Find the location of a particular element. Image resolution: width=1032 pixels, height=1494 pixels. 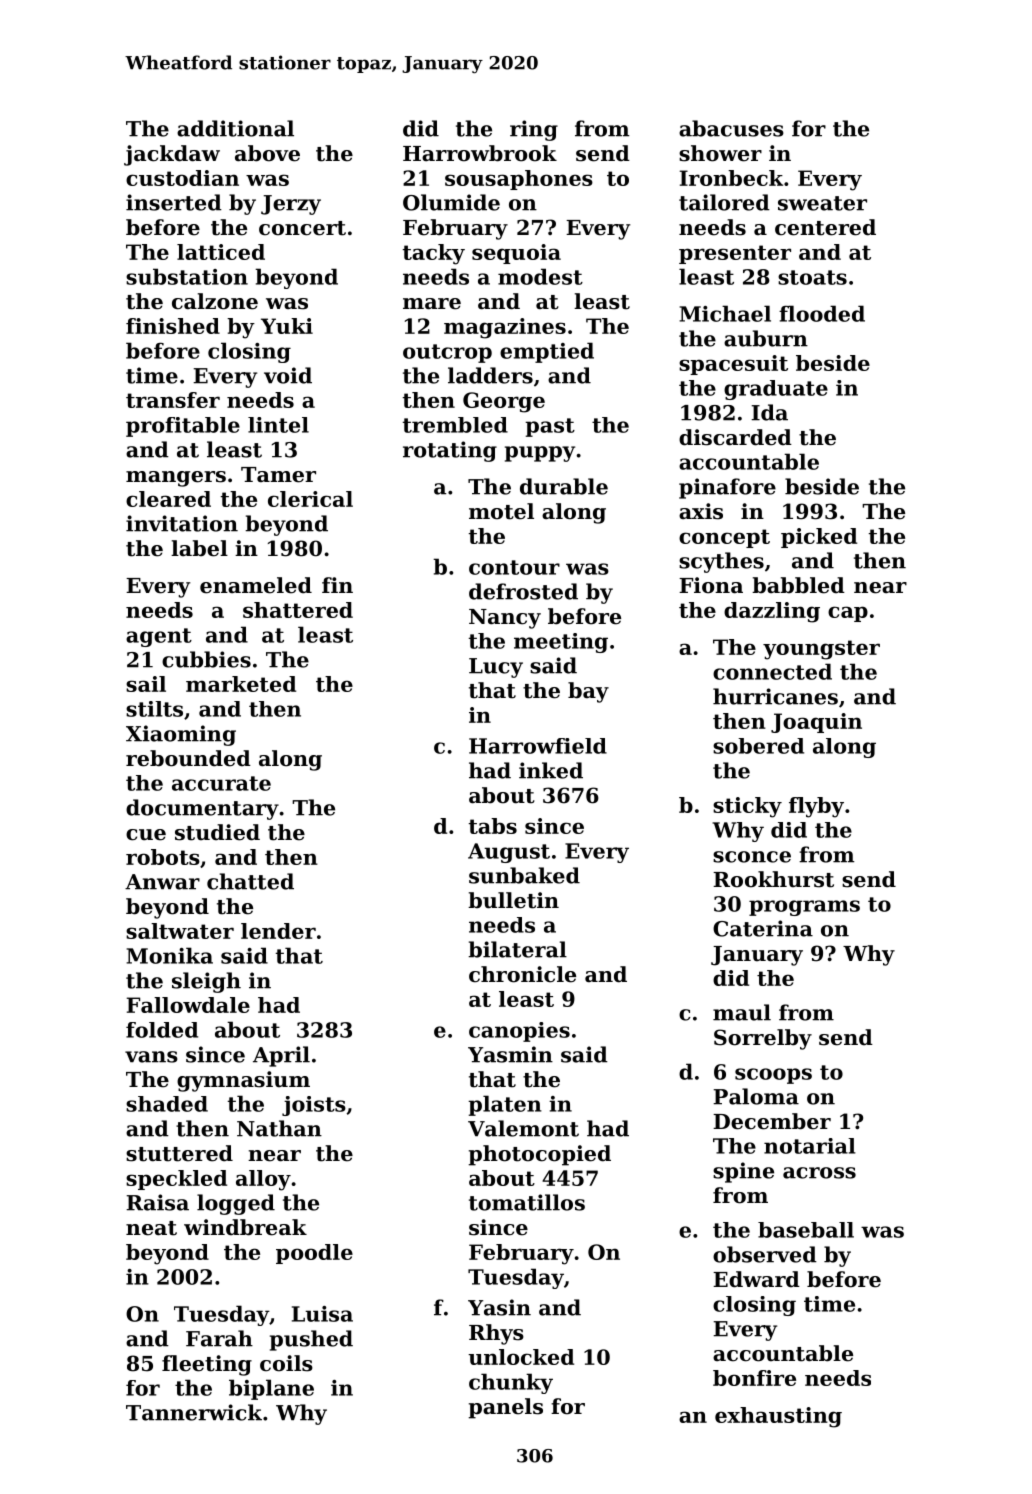

tomatillos is located at coordinates (527, 1202).
